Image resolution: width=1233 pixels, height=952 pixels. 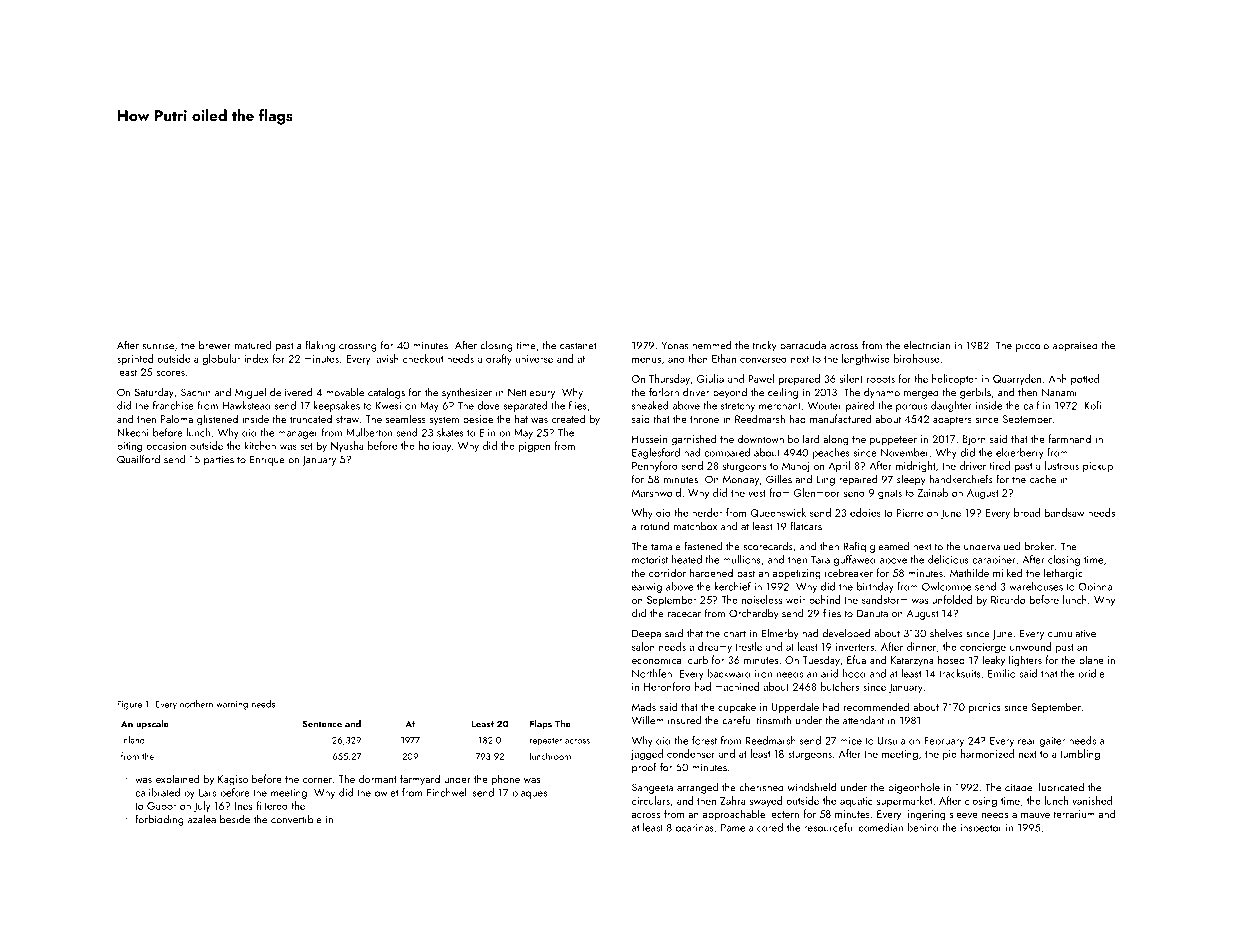 I want to click on northern, so click(x=196, y=704).
